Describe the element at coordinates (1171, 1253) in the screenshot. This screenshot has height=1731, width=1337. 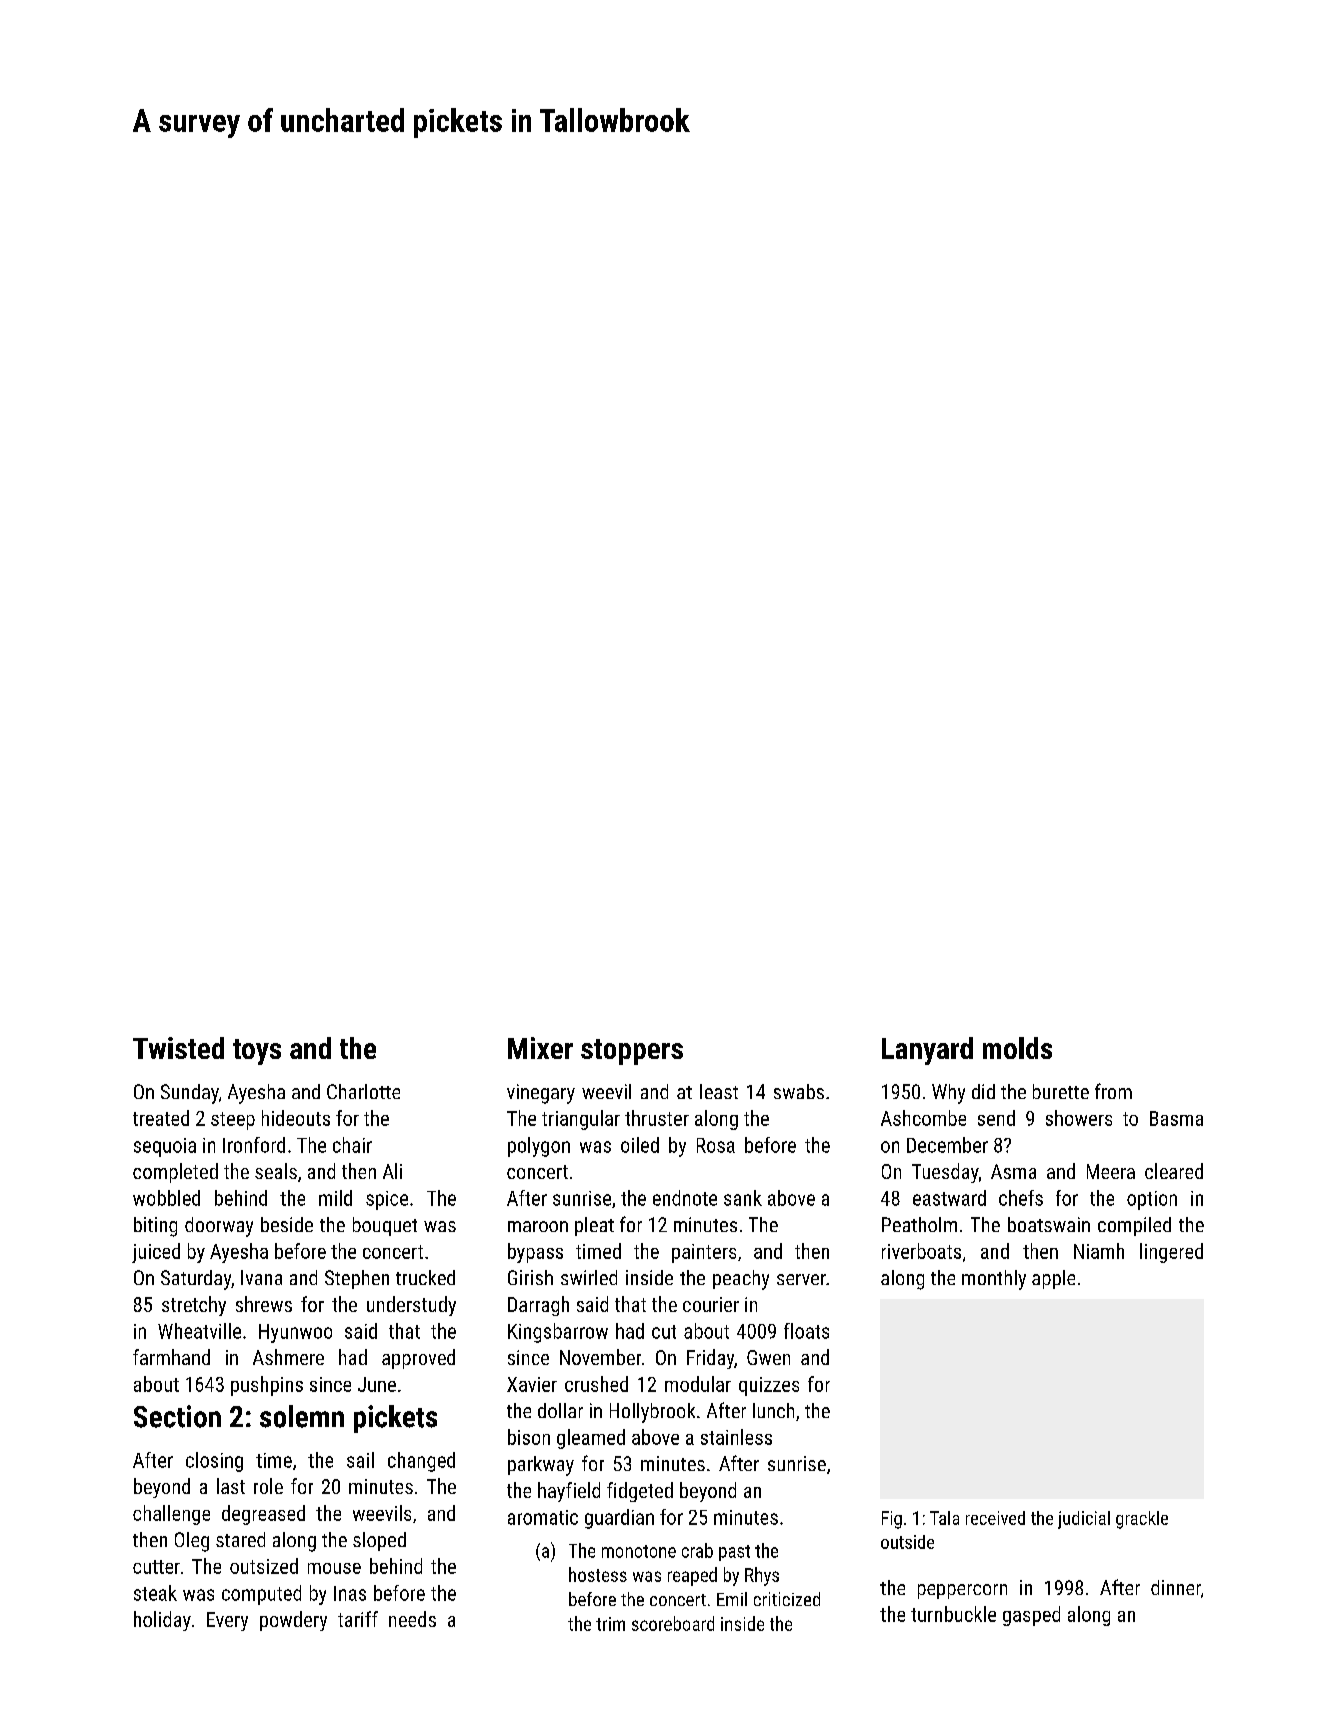
I see `lingered` at that location.
